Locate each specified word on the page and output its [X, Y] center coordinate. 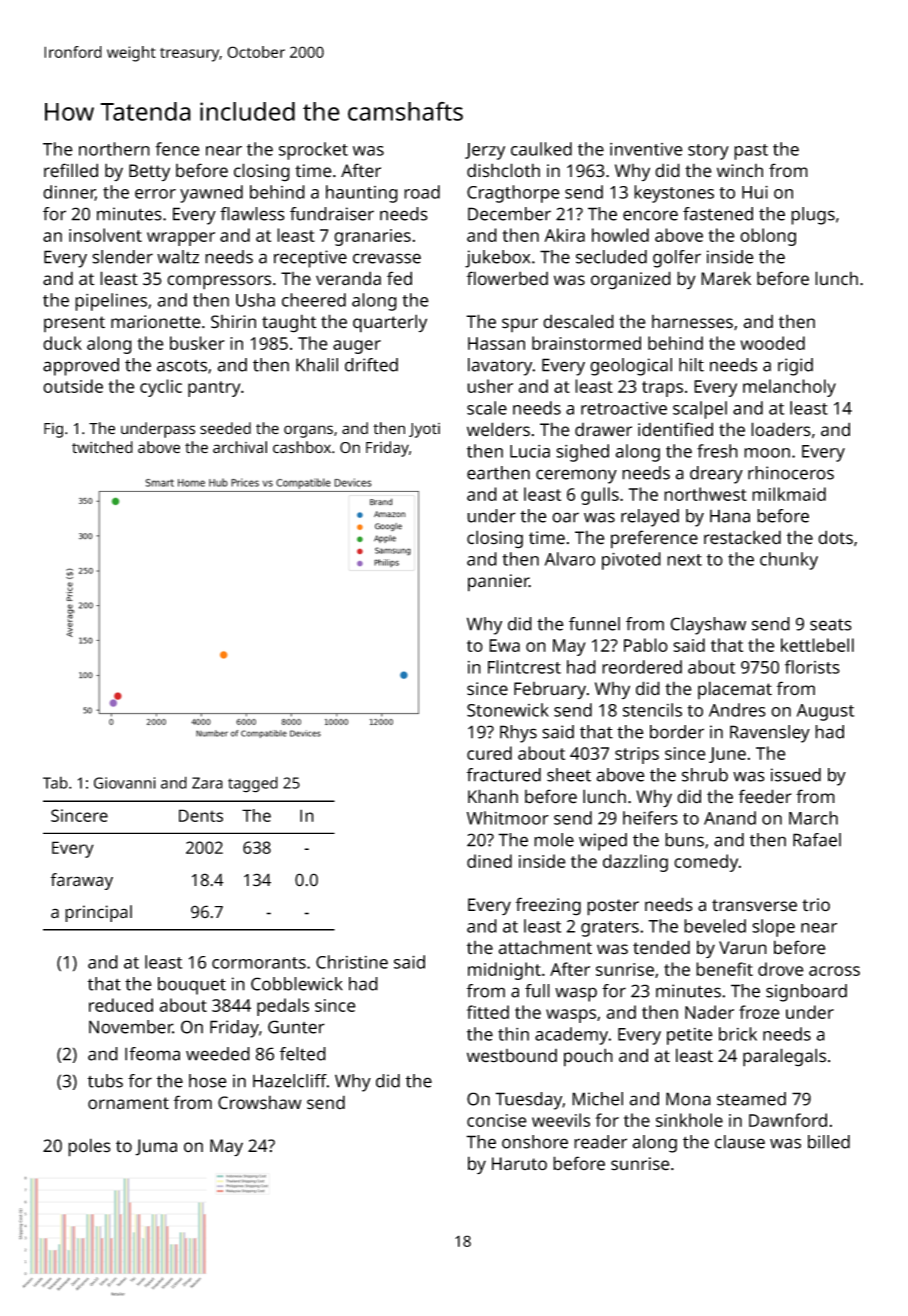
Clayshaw [708, 626]
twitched [102, 447]
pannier [498, 583]
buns [684, 840]
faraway [82, 881]
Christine [352, 962]
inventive [646, 149]
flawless [252, 214]
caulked [541, 149]
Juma [156, 1147]
